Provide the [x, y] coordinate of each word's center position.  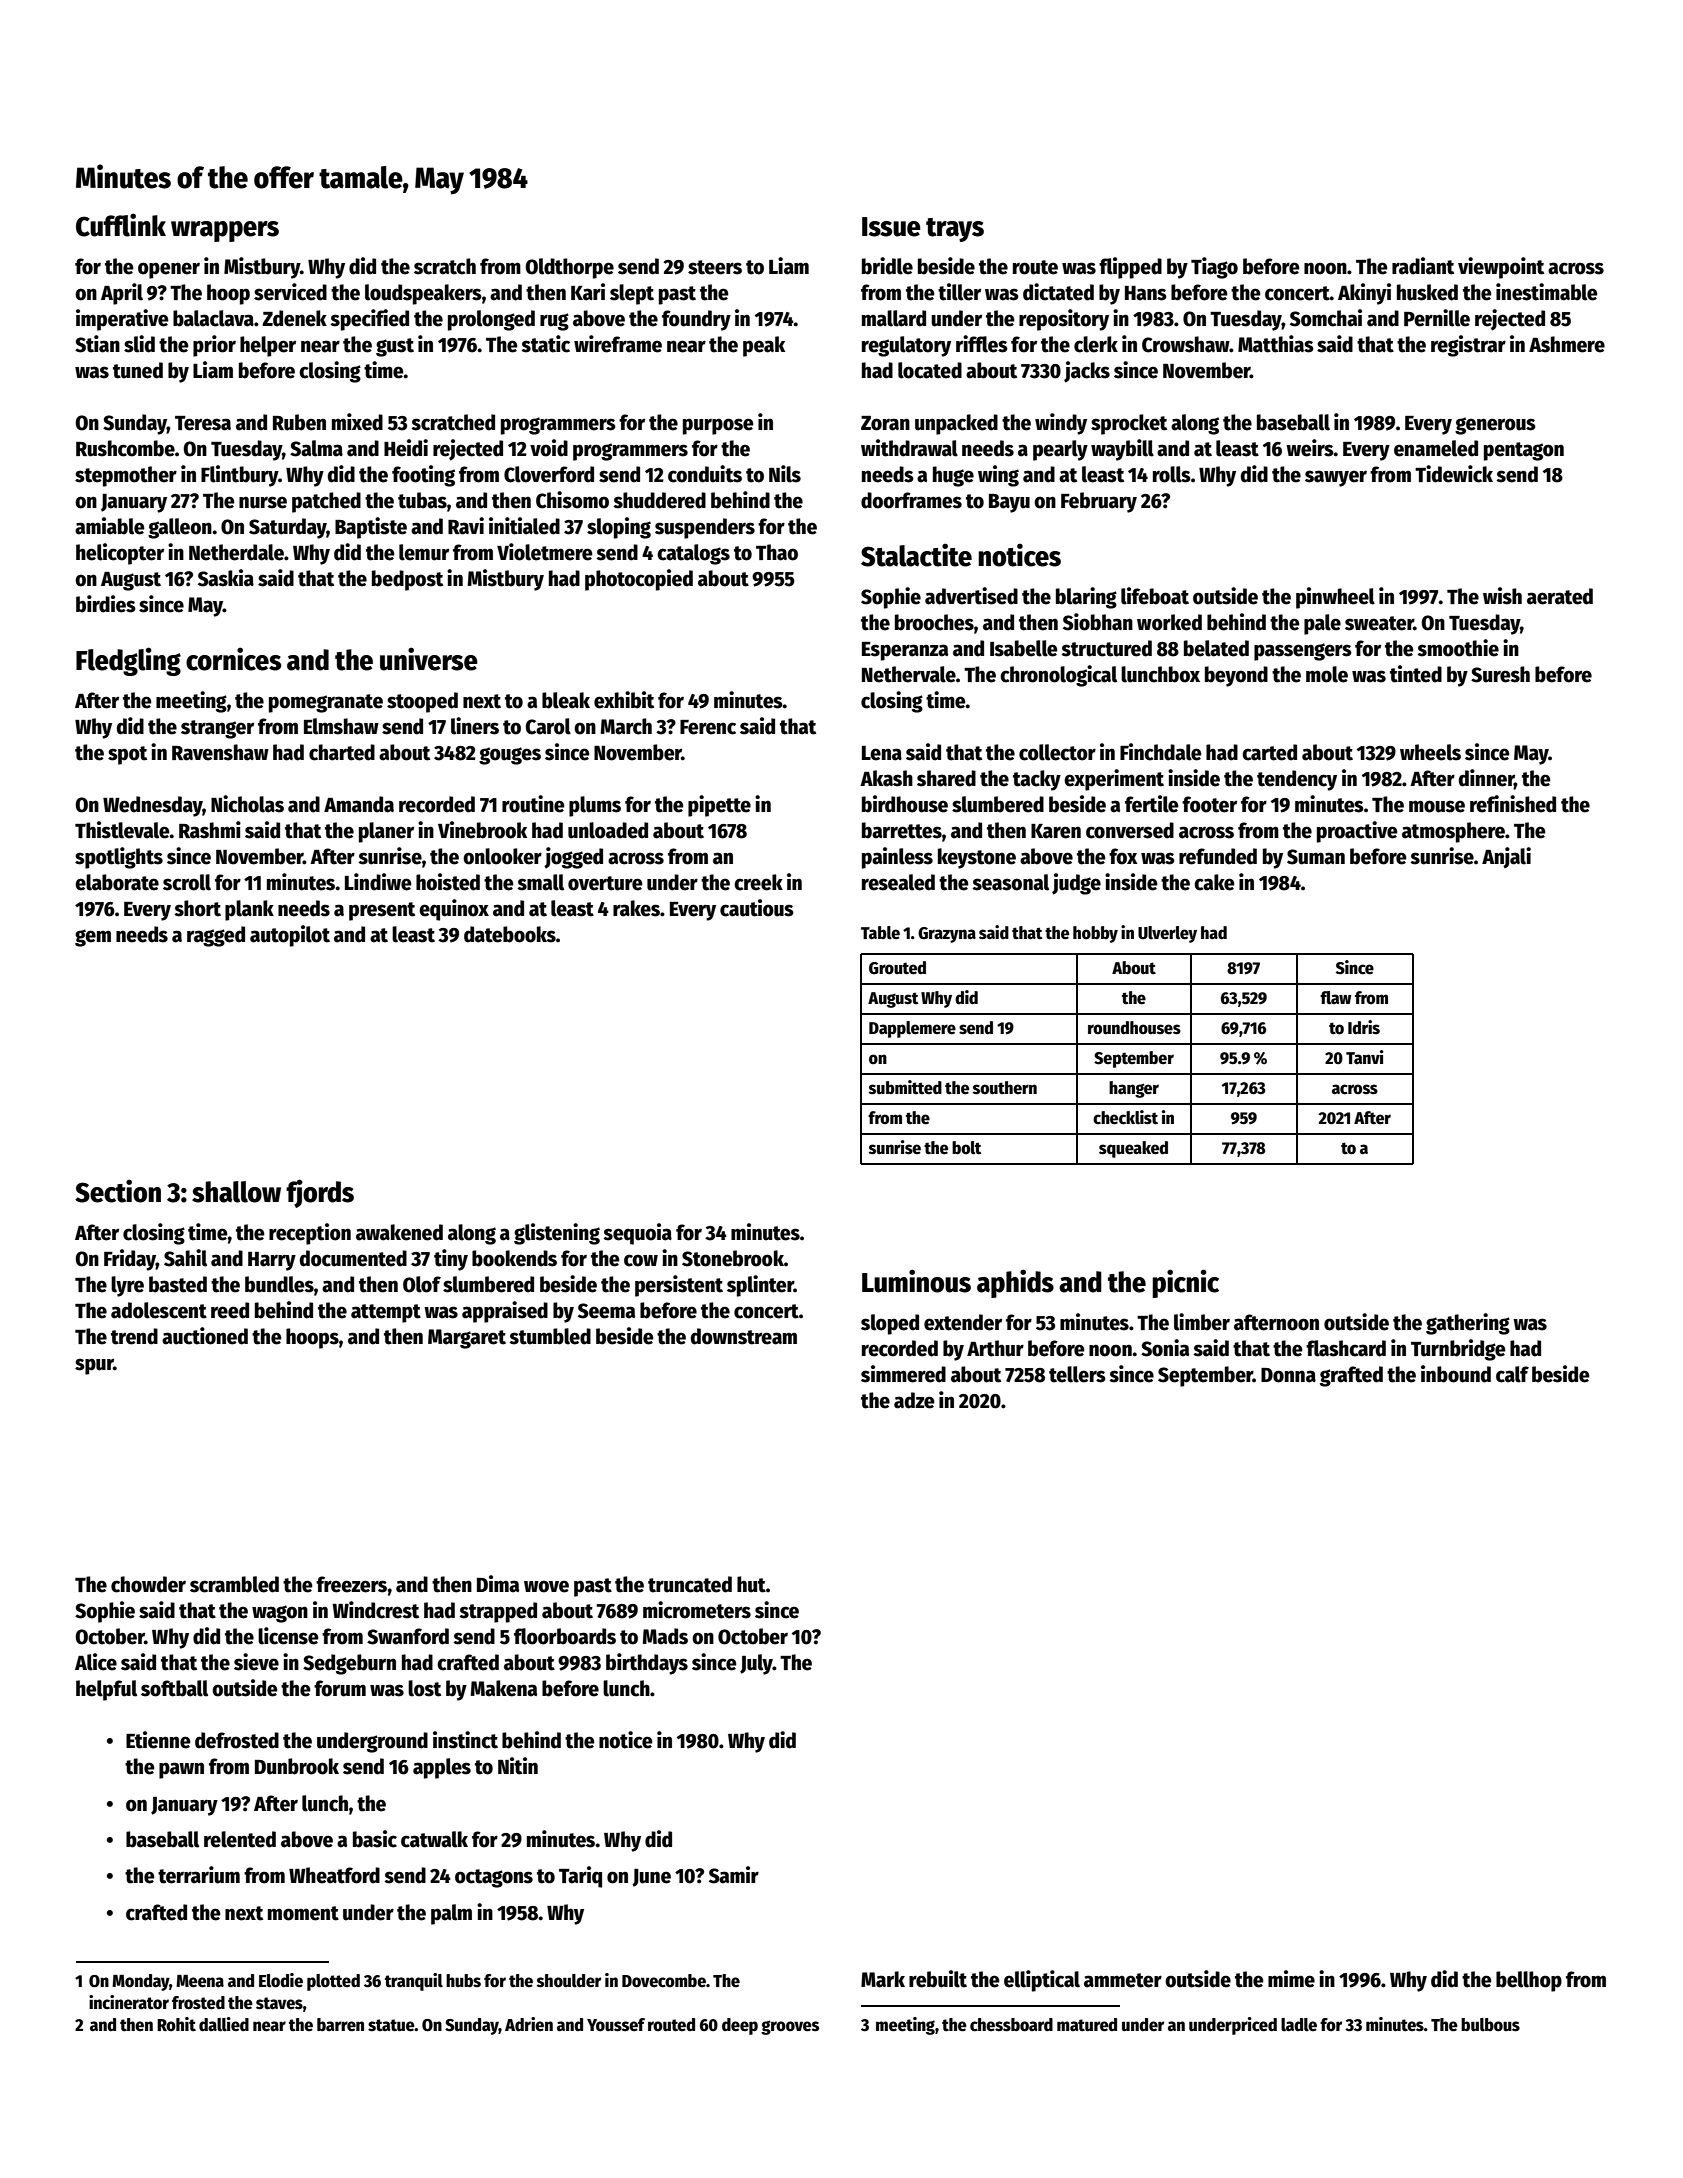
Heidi [406, 448]
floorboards [565, 1636]
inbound [1456, 1374]
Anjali [1506, 857]
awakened [399, 1232]
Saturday [288, 528]
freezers [352, 1584]
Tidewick [1454, 474]
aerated [1560, 596]
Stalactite [916, 555]
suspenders [705, 528]
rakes [636, 908]
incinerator [129, 2002]
